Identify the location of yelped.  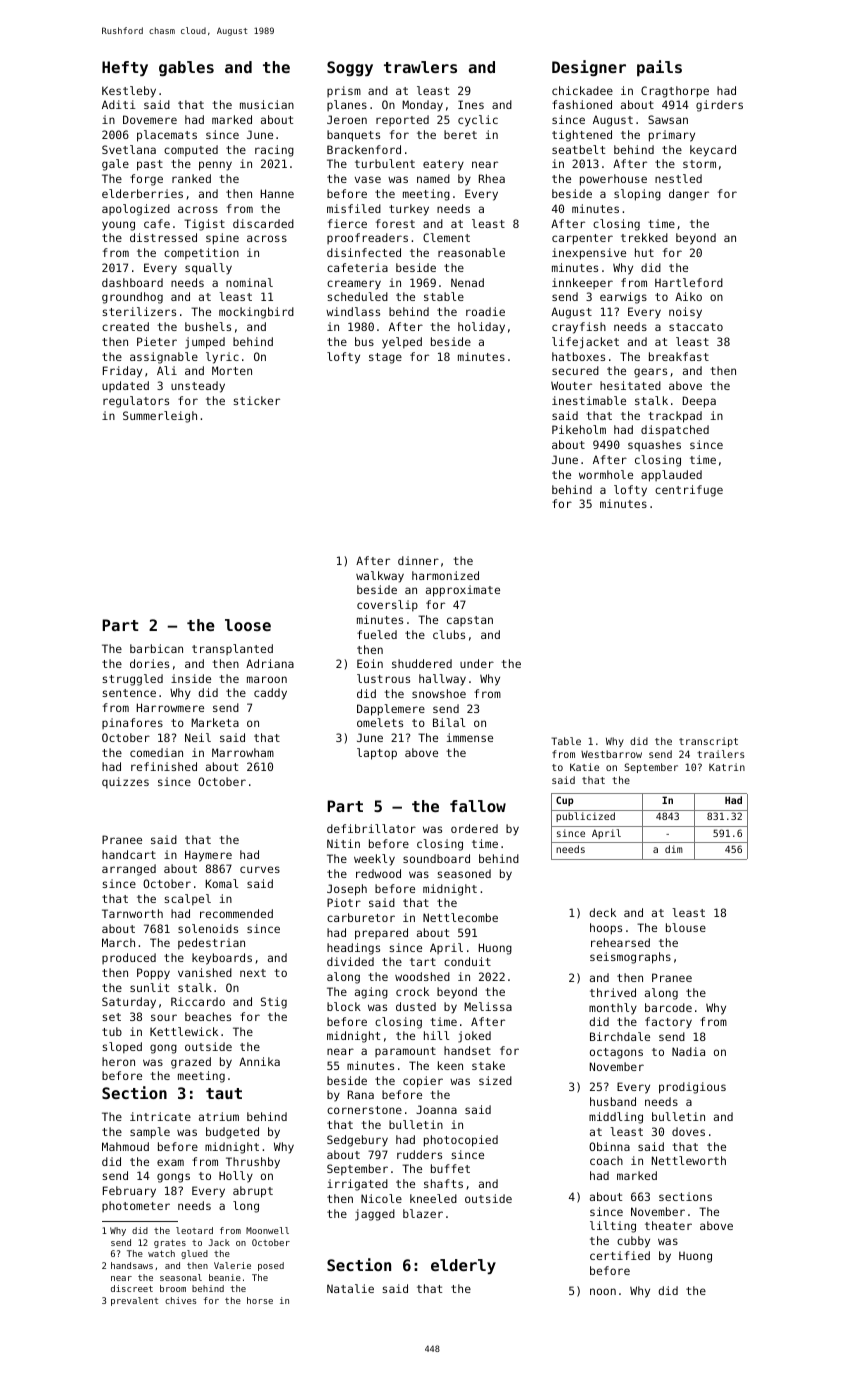
(402, 343).
